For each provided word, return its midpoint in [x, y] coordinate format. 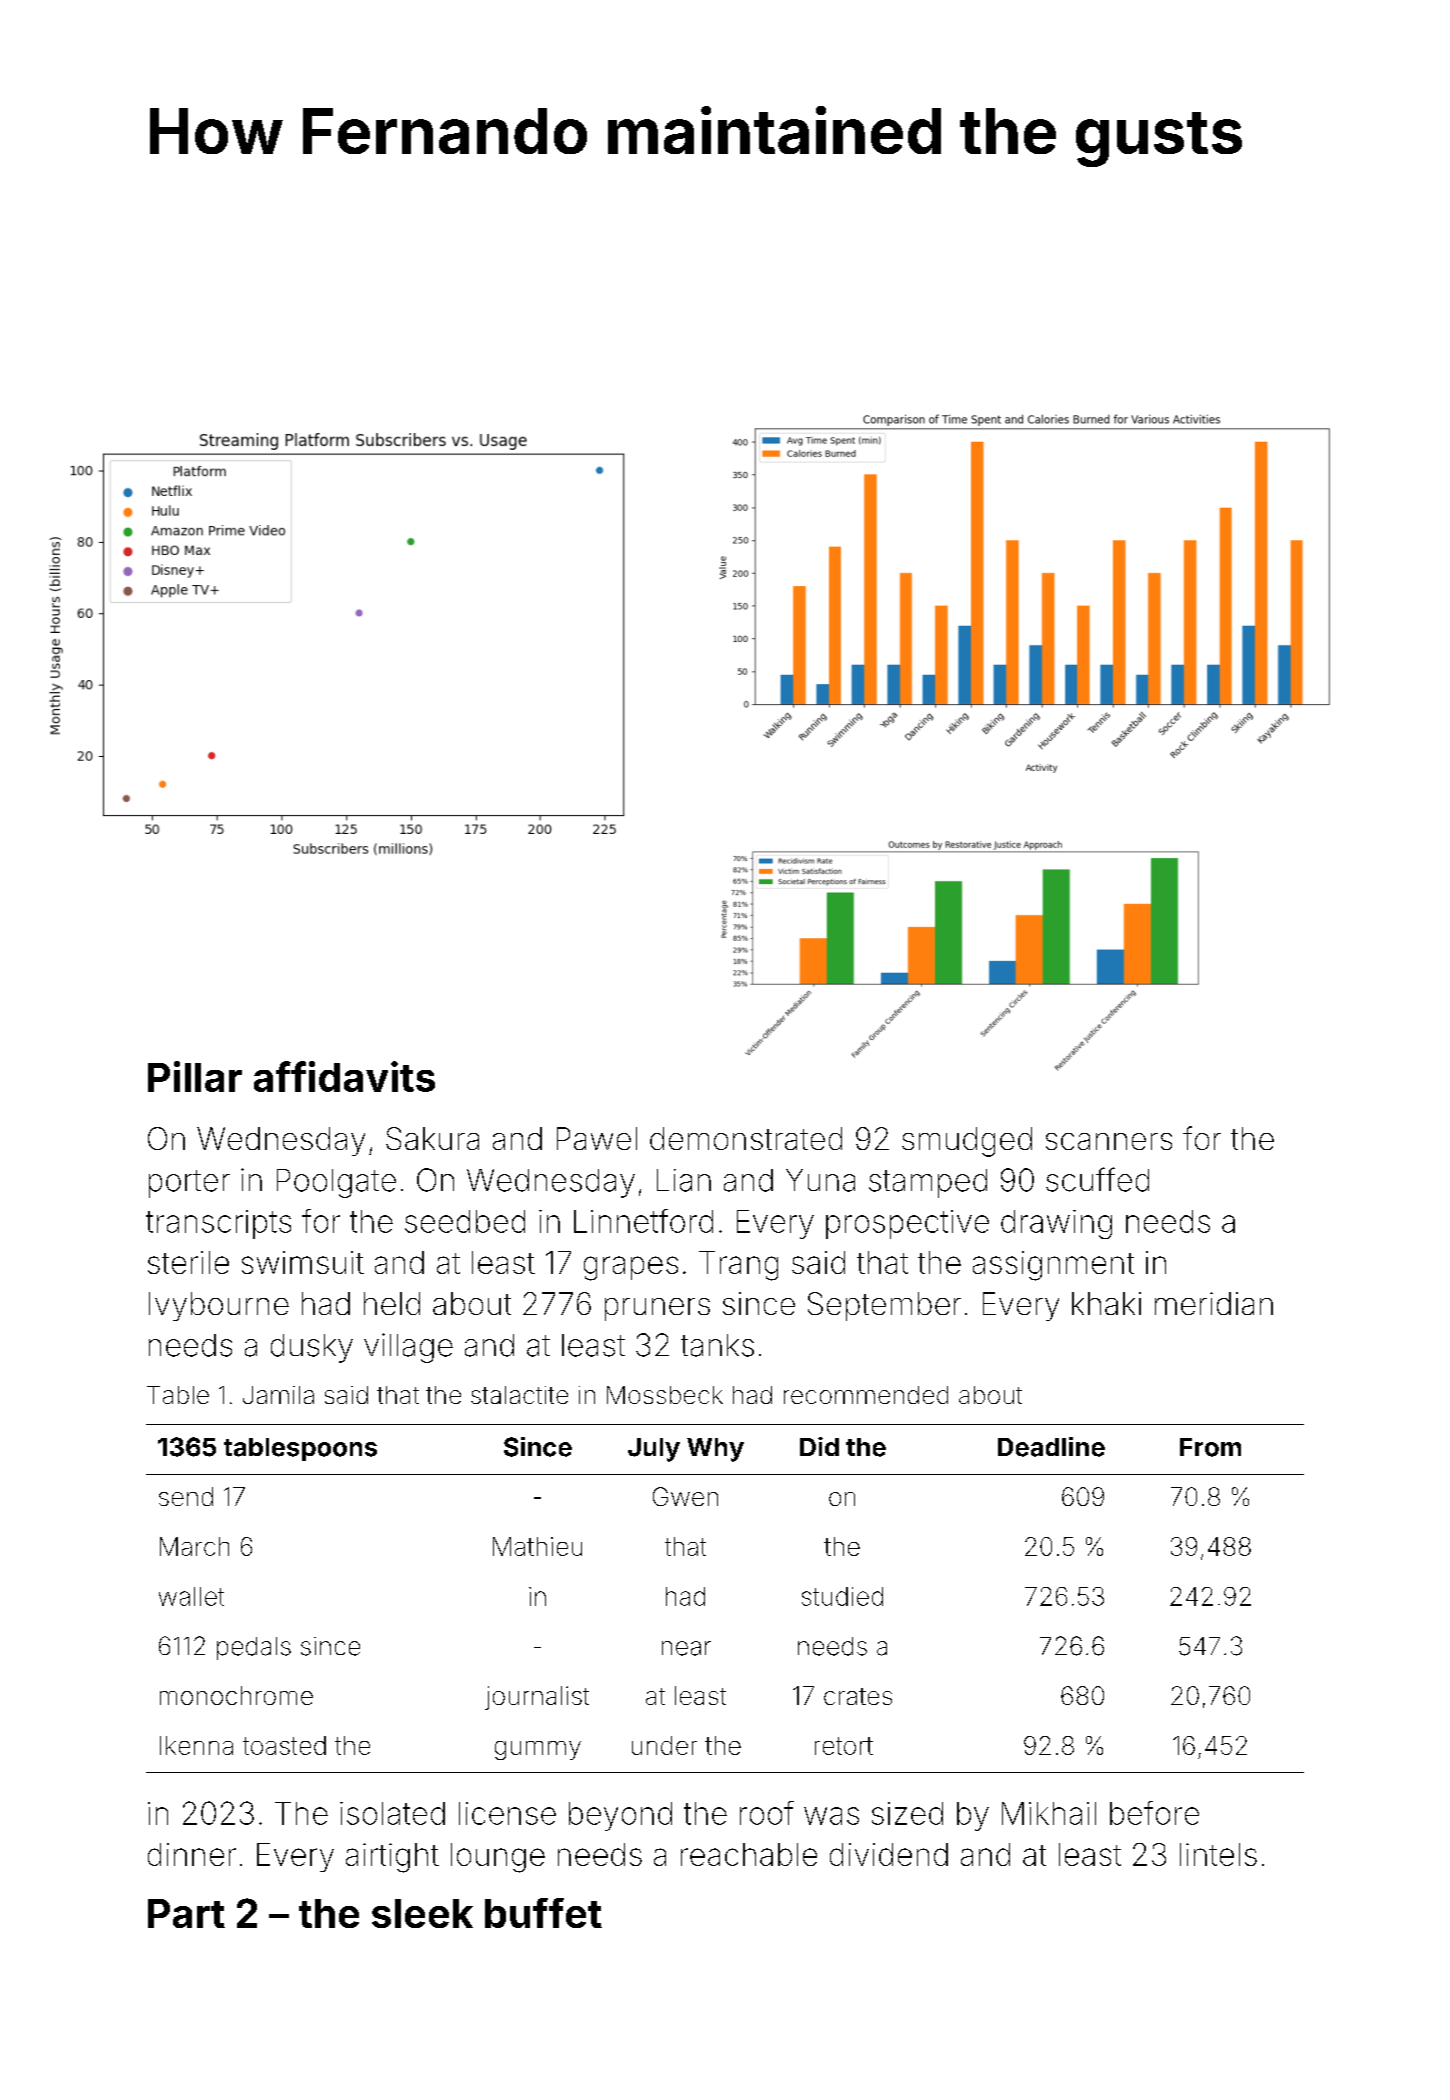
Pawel [597, 1138]
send [186, 1496]
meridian [1214, 1303]
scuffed [1097, 1179]
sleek [422, 1913]
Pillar [195, 1076]
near [686, 1648]
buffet [543, 1913]
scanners [1109, 1141]
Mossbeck [665, 1395]
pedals [254, 1648]
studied [842, 1596]
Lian [684, 1180]
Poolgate [336, 1183]
